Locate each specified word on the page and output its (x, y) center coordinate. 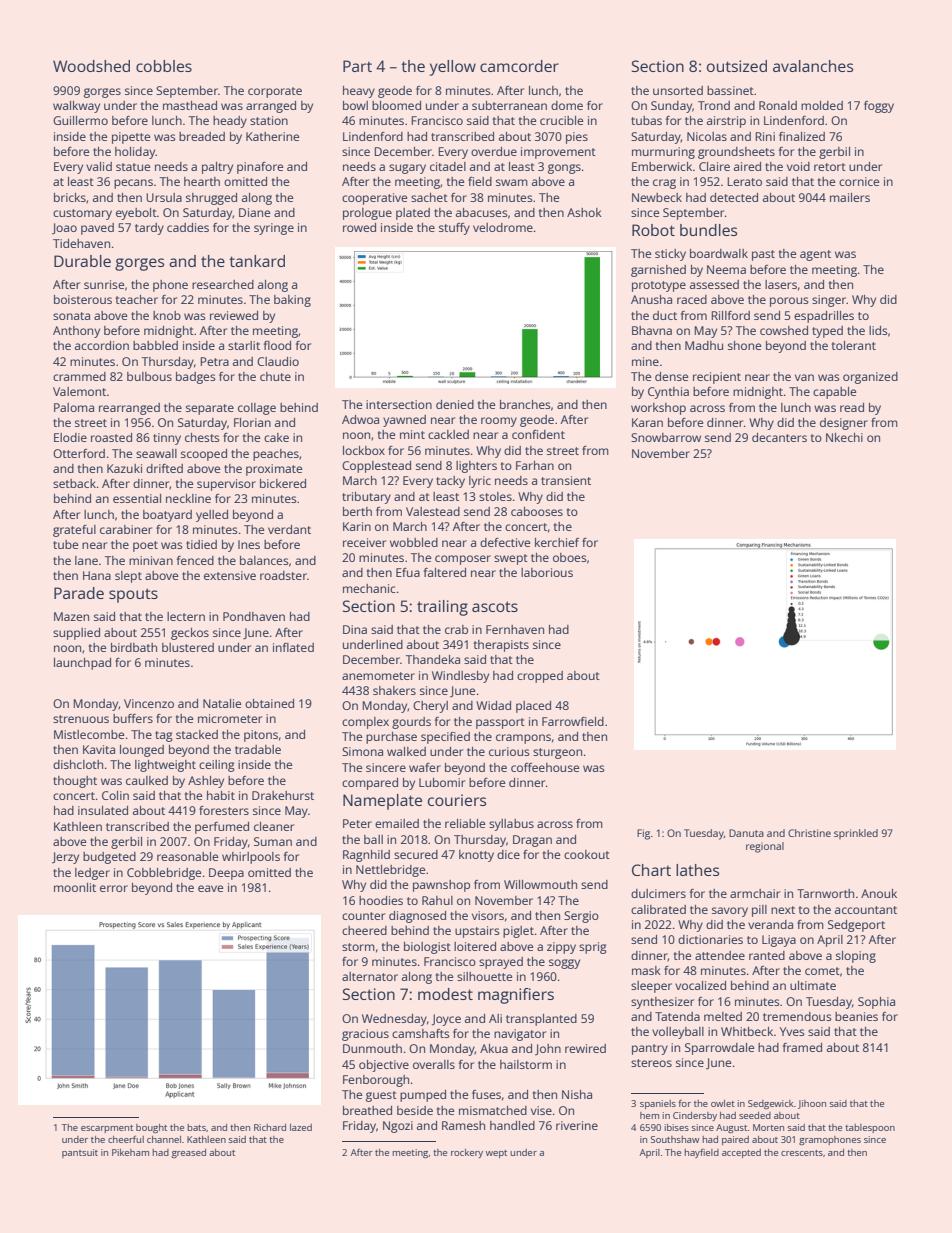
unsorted (678, 90)
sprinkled (856, 834)
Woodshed (91, 66)
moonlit (75, 887)
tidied (201, 544)
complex (365, 723)
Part (357, 66)
